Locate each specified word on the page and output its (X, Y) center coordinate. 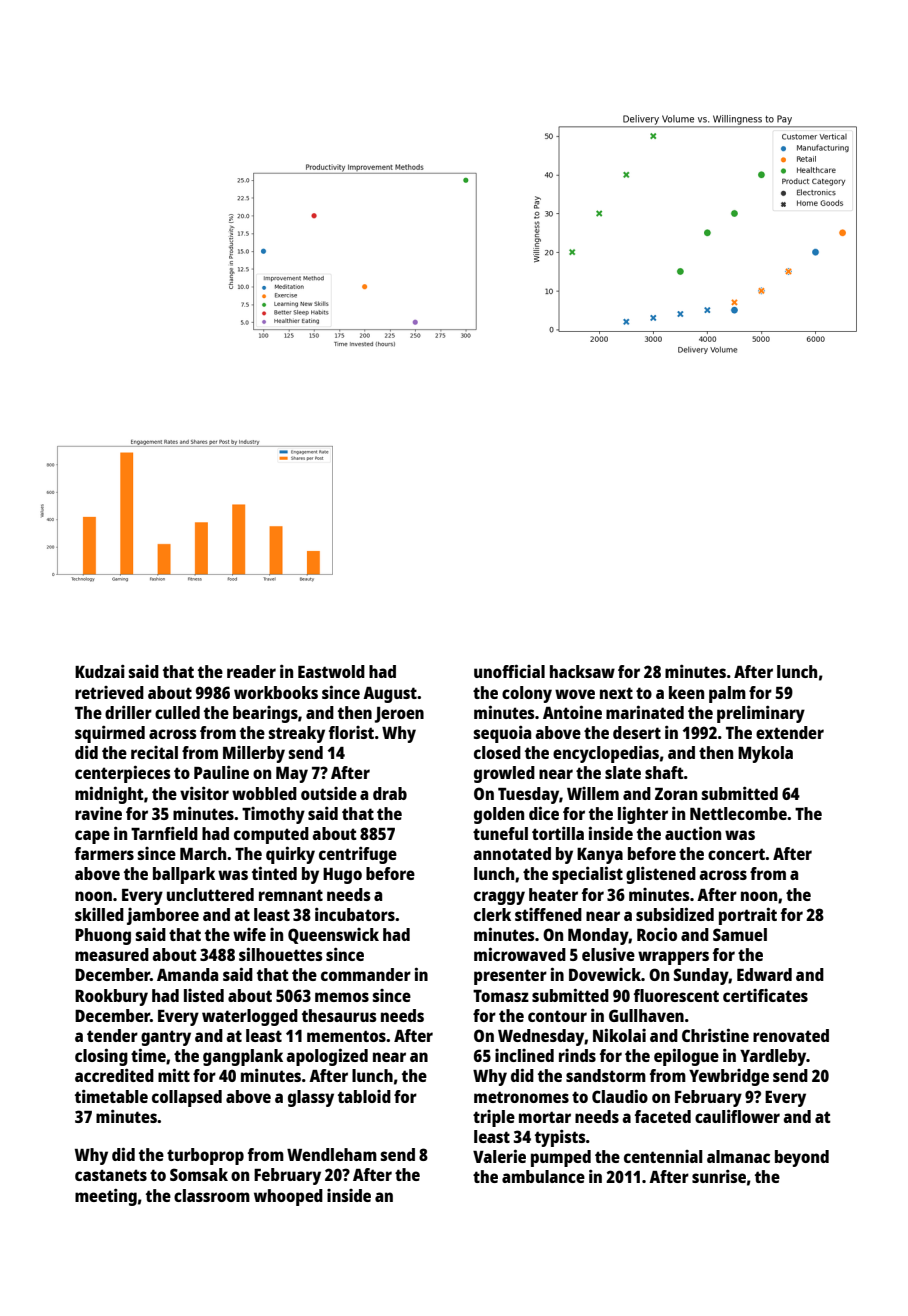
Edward (764, 974)
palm (727, 694)
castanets (111, 1175)
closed (497, 752)
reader (251, 671)
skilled (99, 914)
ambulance (543, 1176)
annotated (512, 853)
